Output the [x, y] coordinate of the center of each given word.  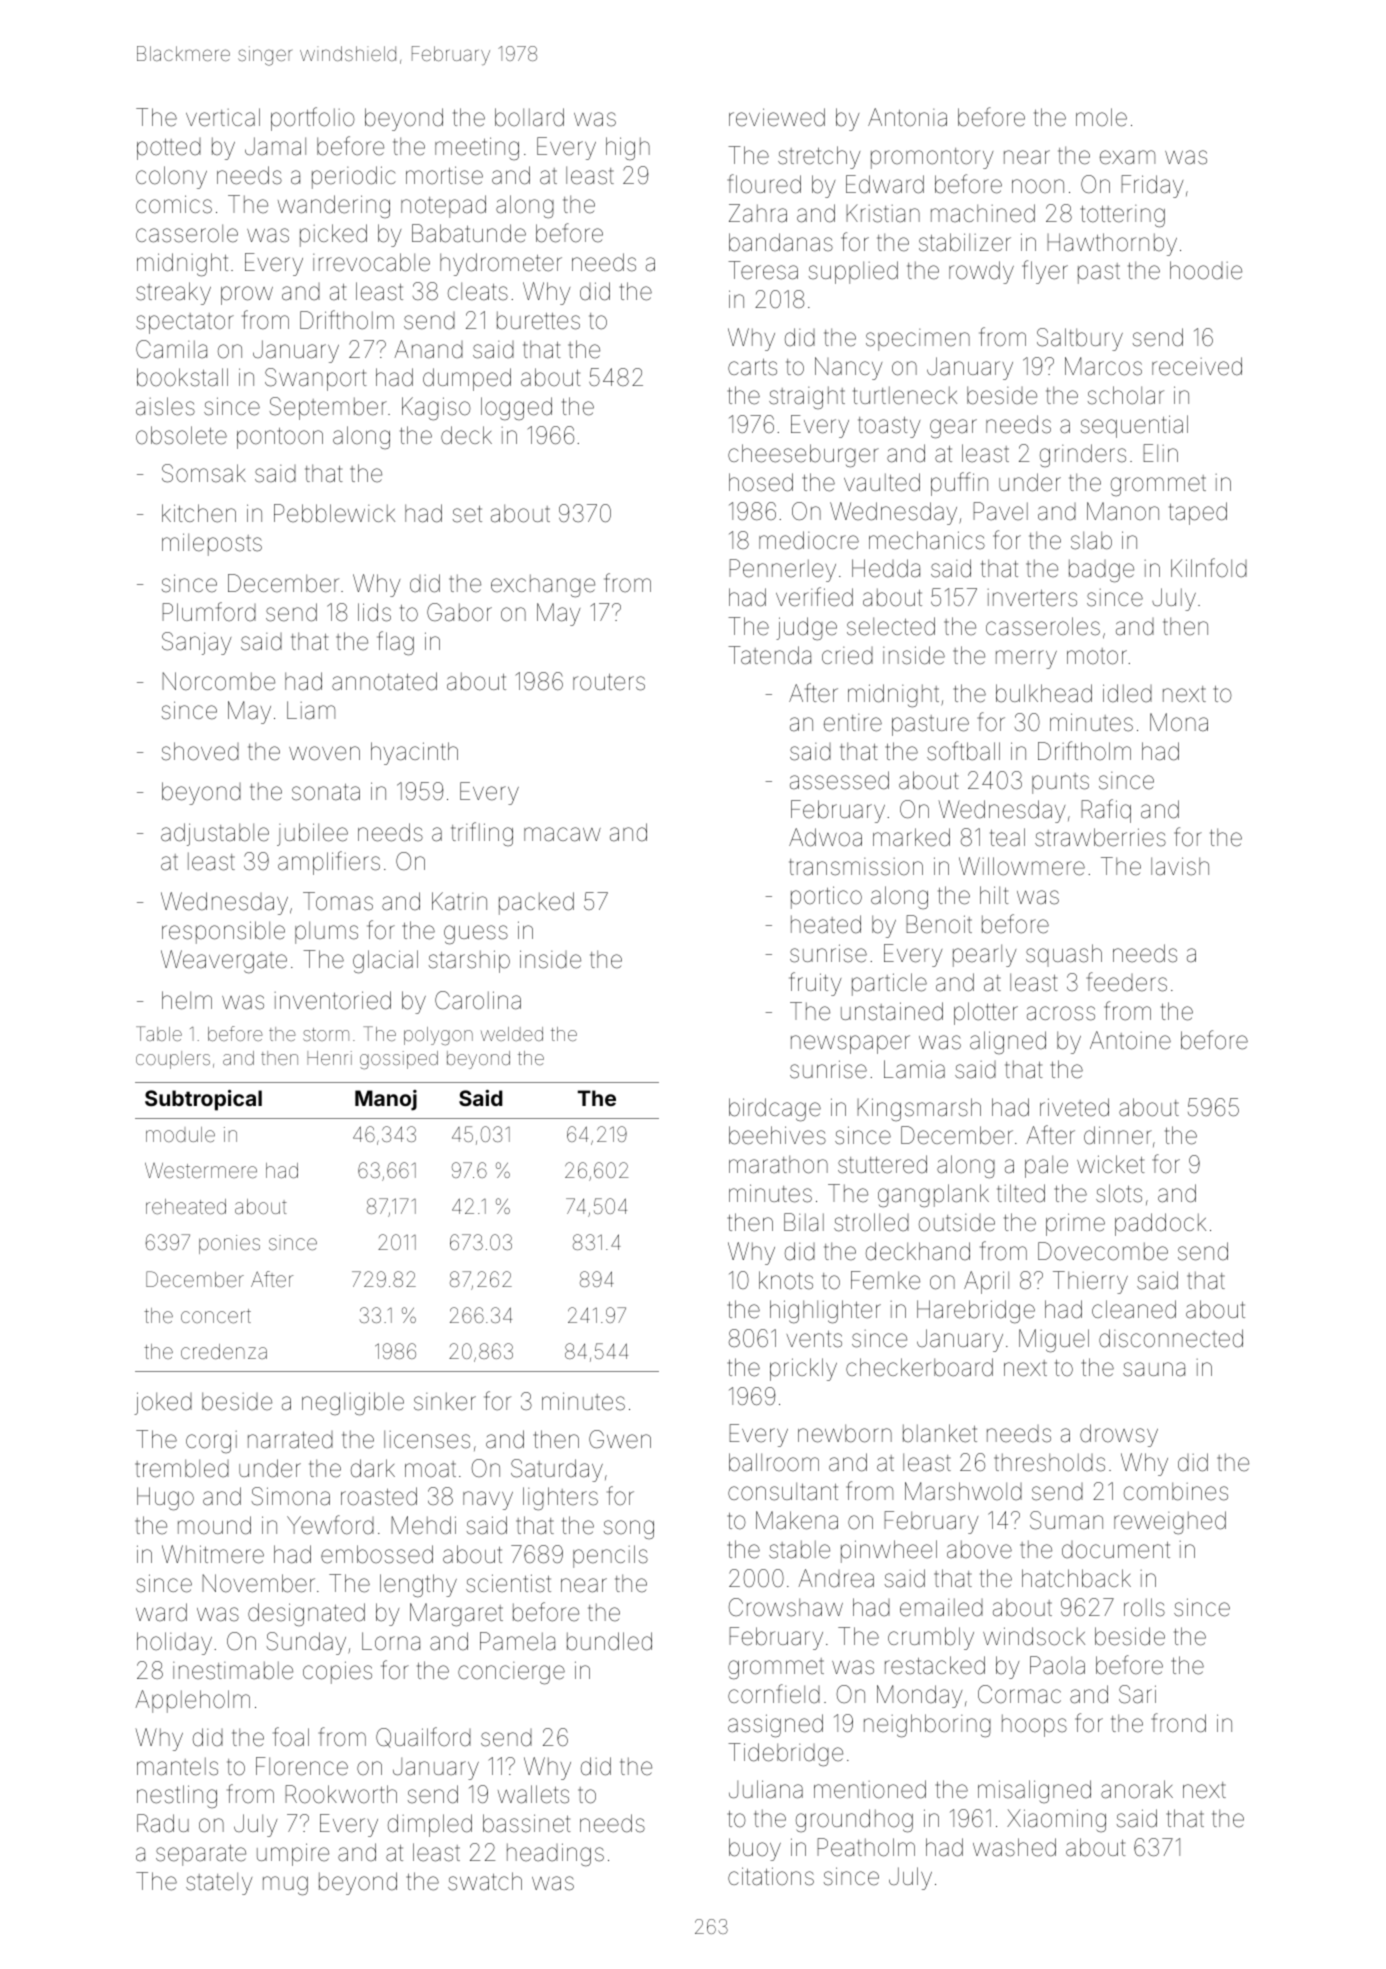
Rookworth [341, 1794]
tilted [1021, 1193]
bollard [529, 117]
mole [1101, 117]
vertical [223, 117]
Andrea [836, 1578]
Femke [885, 1280]
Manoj [386, 1100]
